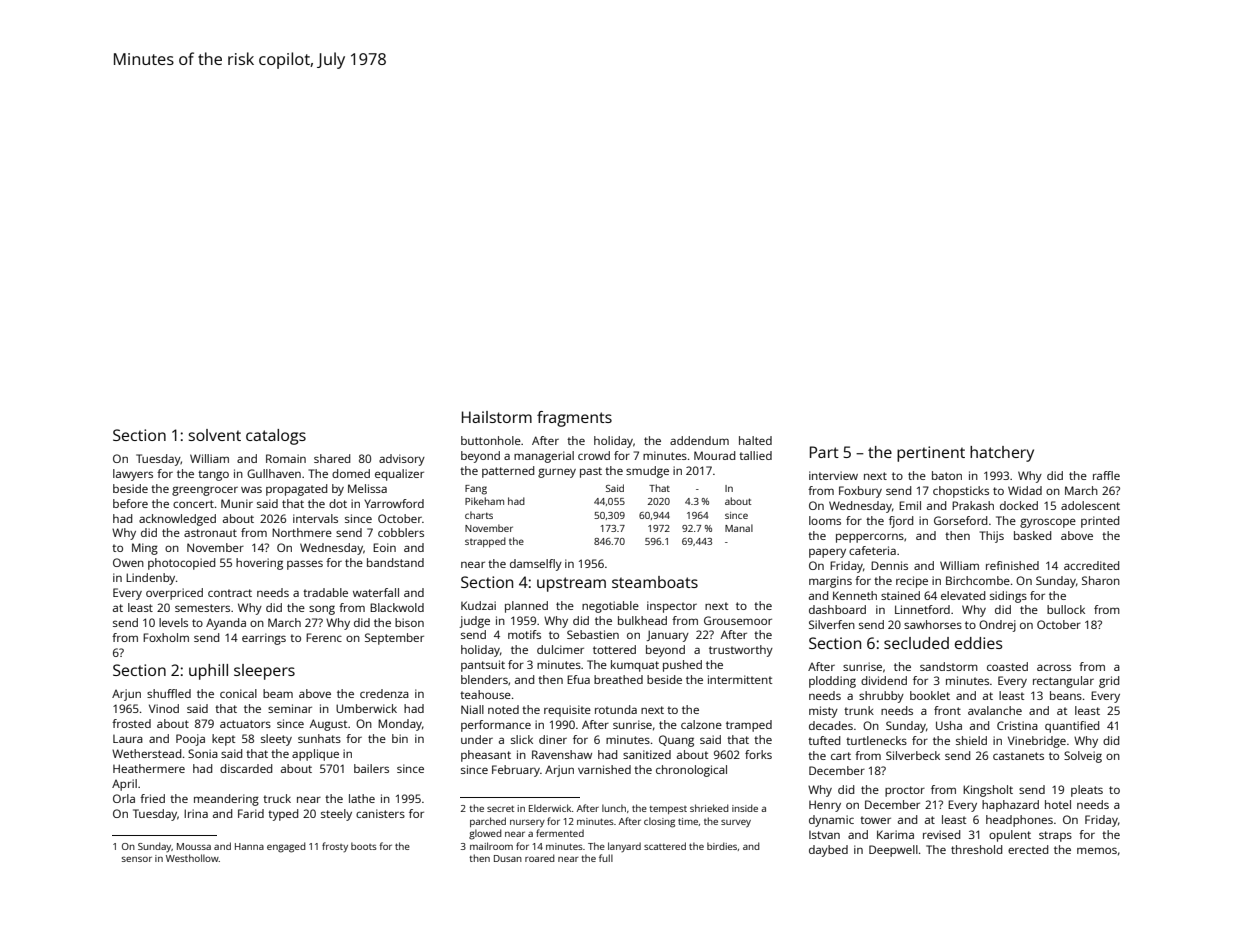 The height and width of the page is (952, 1233). Describe the element at coordinates (486, 756) in the page. I see `pheasant` at that location.
